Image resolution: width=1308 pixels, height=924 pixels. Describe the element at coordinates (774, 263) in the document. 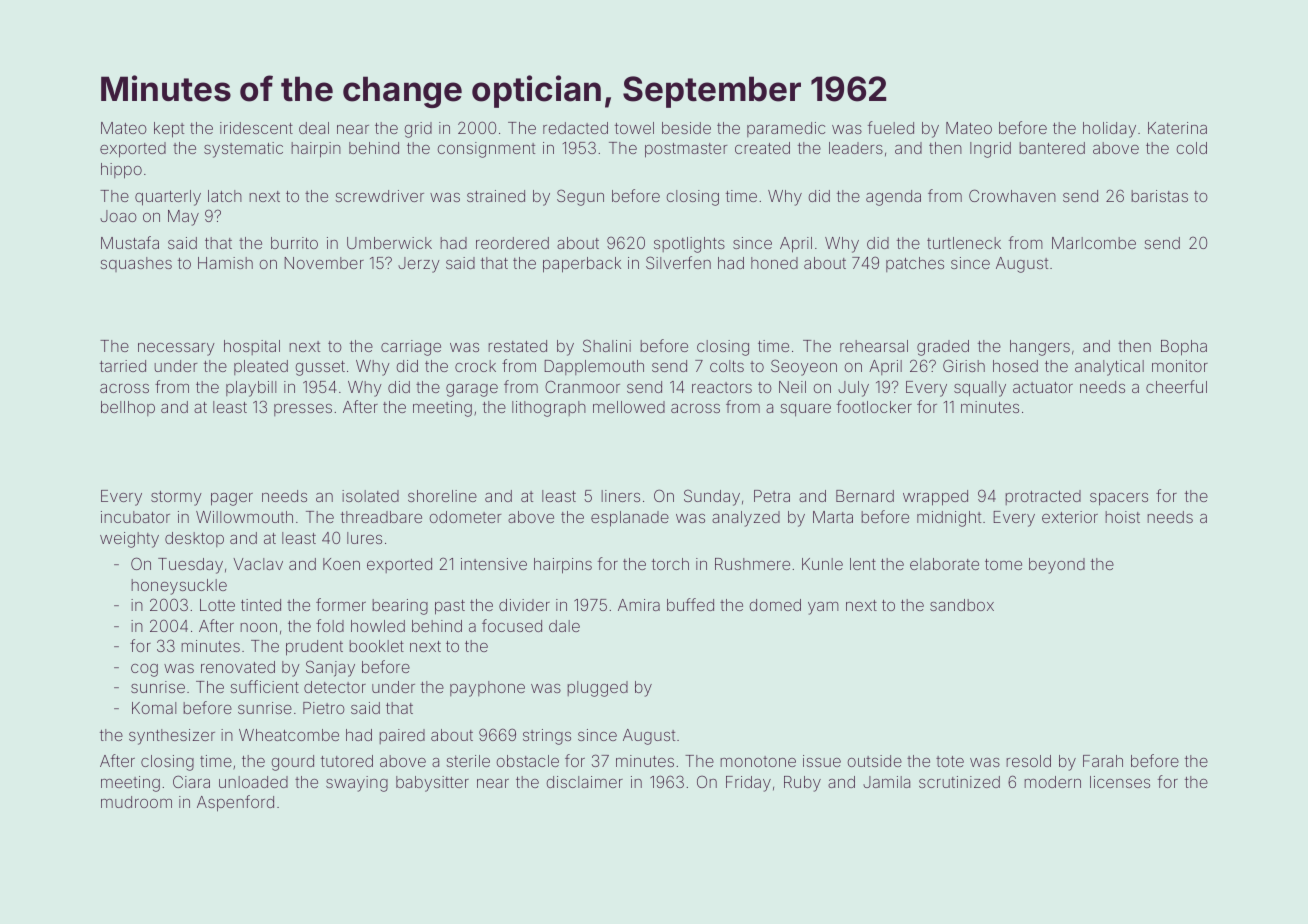

I see `honed` at that location.
